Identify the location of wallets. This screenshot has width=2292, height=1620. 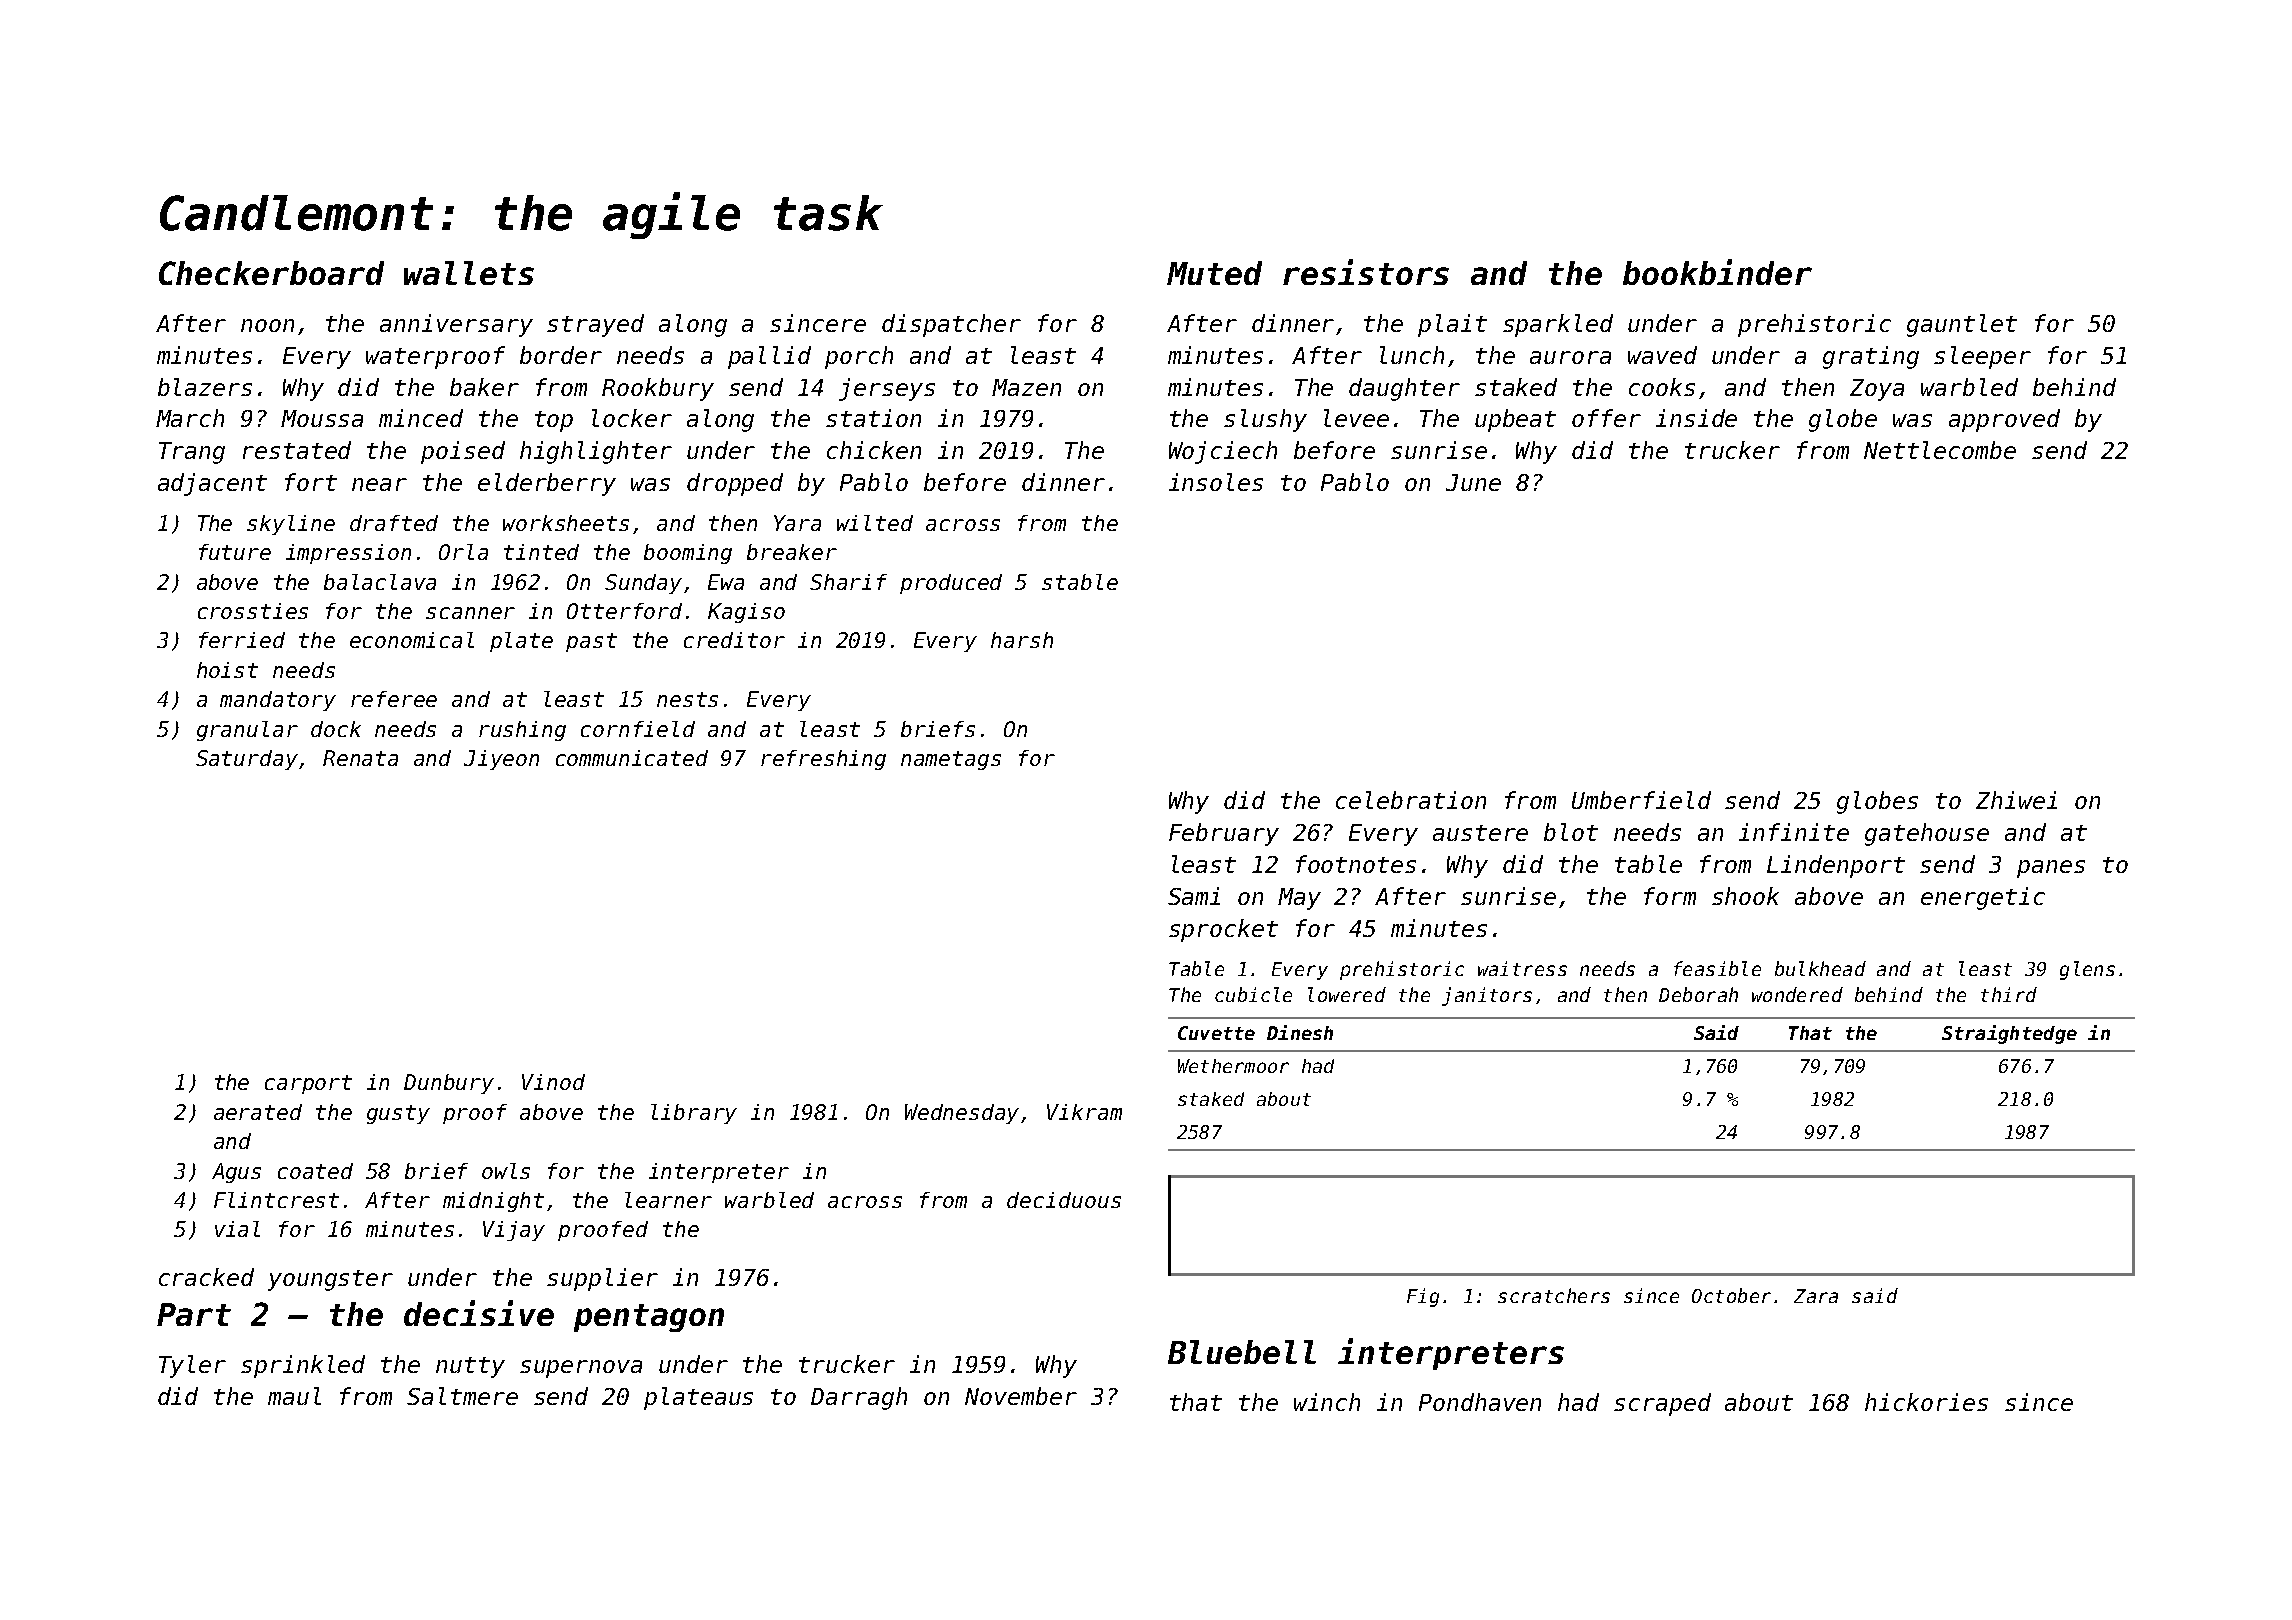
(469, 273).
